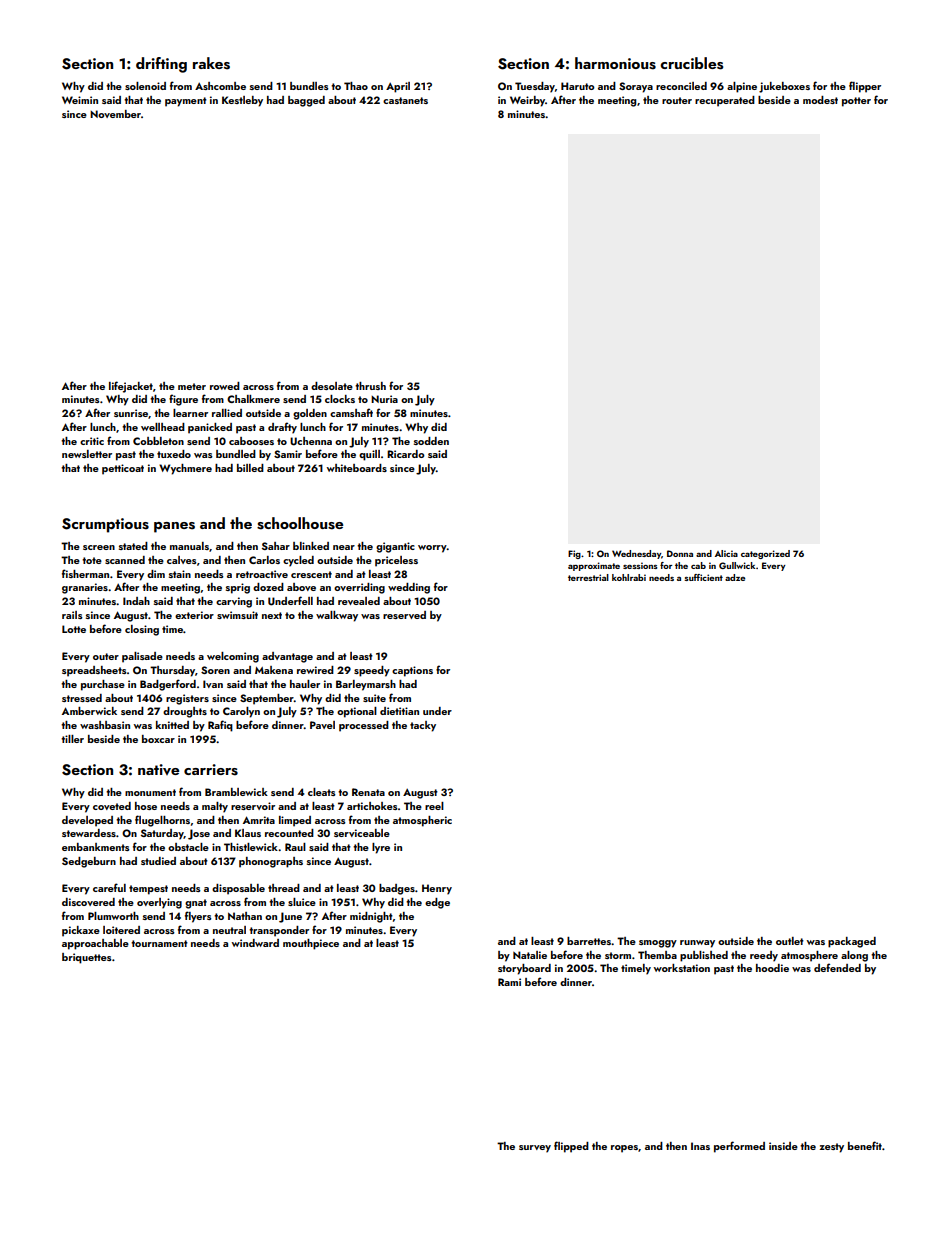  What do you see at coordinates (735, 577) in the image?
I see `adze` at bounding box center [735, 577].
